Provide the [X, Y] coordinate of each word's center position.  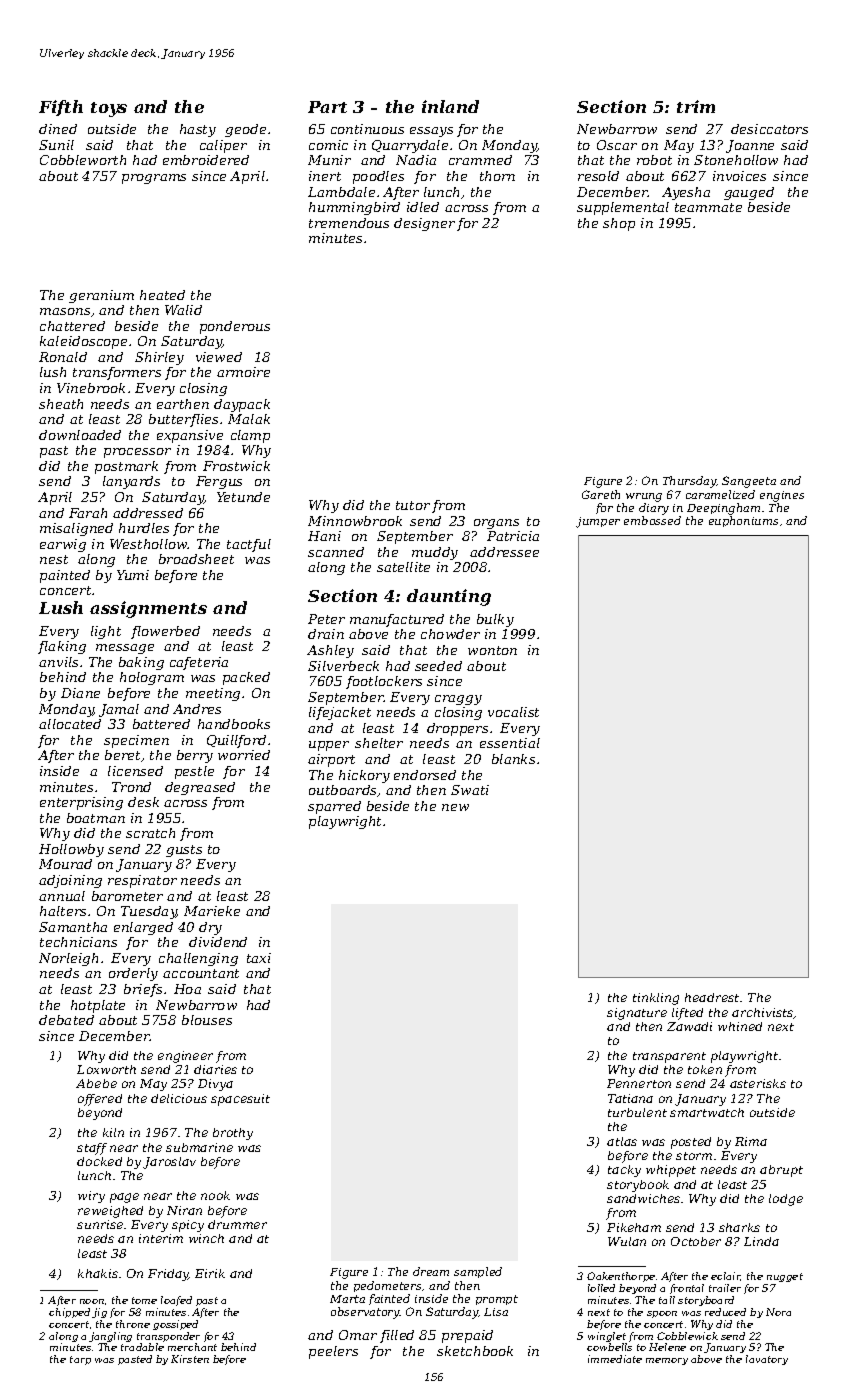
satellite [403, 567]
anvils [58, 662]
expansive [190, 436]
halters [63, 911]
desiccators [769, 129]
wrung [644, 497]
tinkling [656, 999]
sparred [334, 807]
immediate [615, 1359]
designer [424, 224]
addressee [504, 552]
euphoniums [743, 521]
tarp [80, 1360]
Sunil [56, 145]
